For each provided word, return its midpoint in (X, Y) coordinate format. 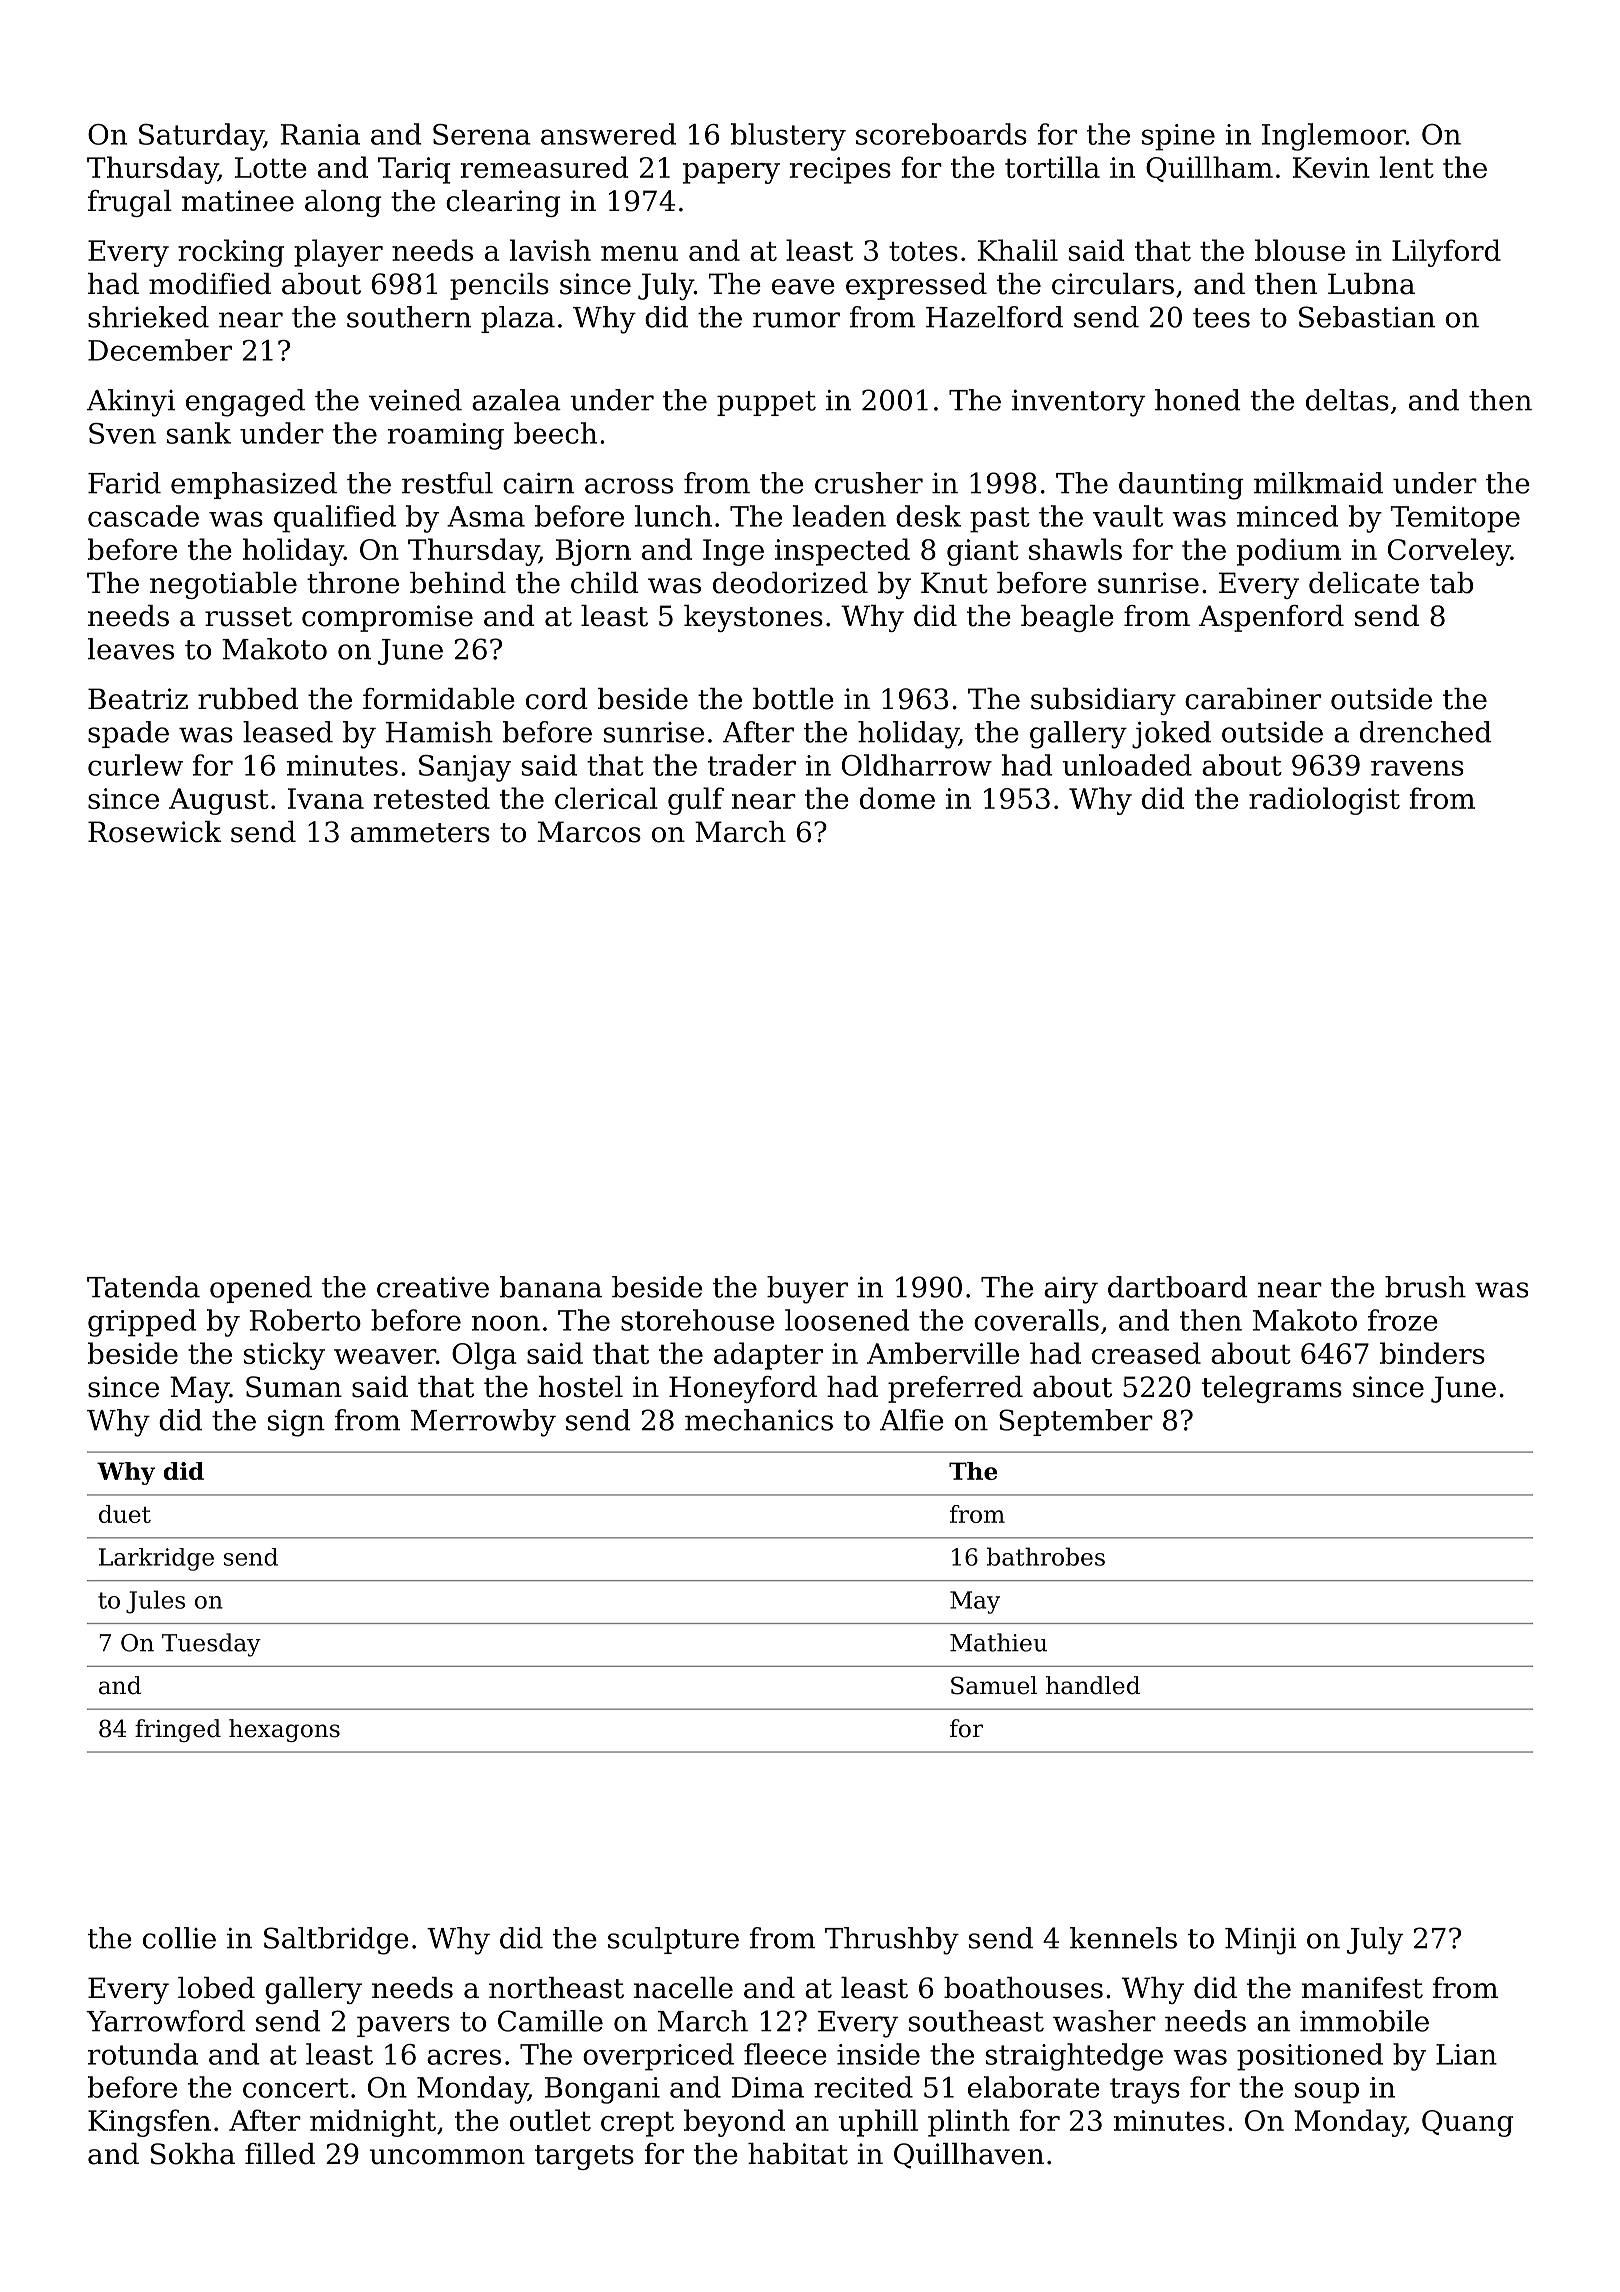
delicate (1364, 583)
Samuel (994, 1685)
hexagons (284, 1730)
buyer (807, 1290)
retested (432, 798)
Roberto (305, 1320)
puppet (766, 403)
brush (1425, 1287)
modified (210, 284)
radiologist (1324, 801)
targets (584, 2157)
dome (897, 798)
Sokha (193, 2154)
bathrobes (1046, 1556)
